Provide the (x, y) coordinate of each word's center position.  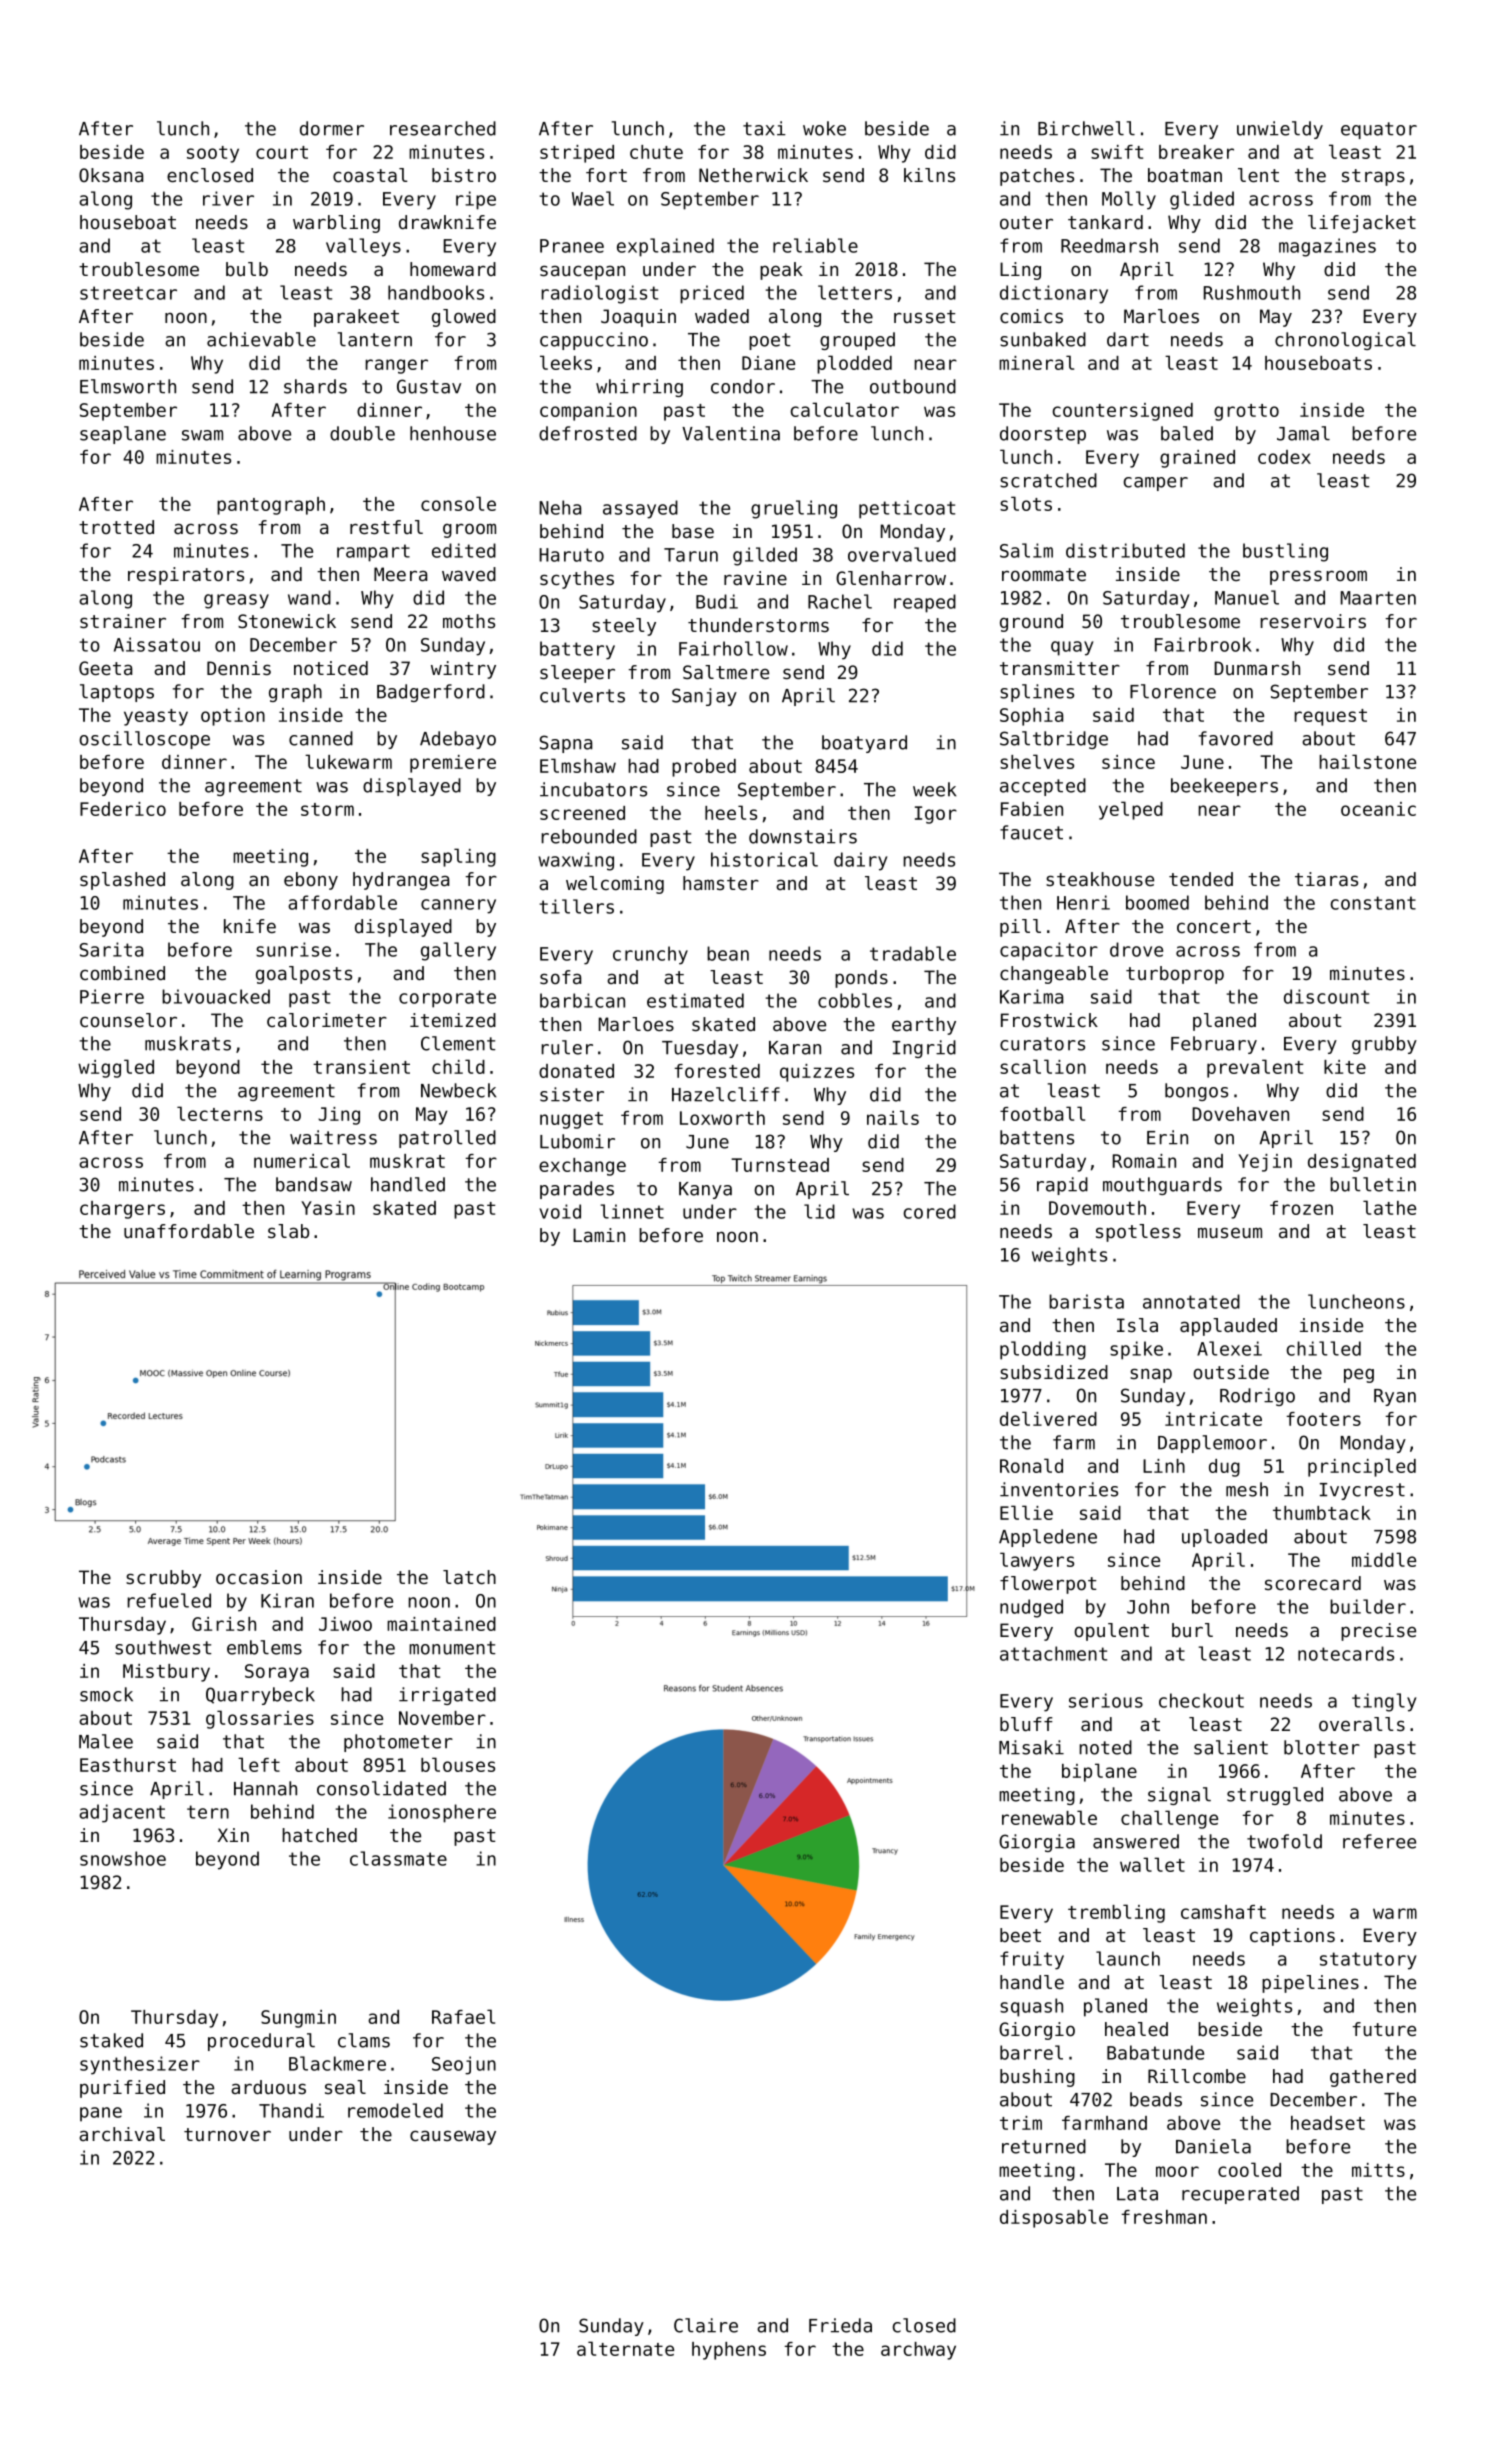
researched (443, 128)
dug (1224, 1468)
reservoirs (1313, 621)
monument (452, 1648)
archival (122, 2134)
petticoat (907, 509)
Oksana (111, 175)
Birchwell (1086, 128)
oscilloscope (144, 740)
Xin (233, 1835)
